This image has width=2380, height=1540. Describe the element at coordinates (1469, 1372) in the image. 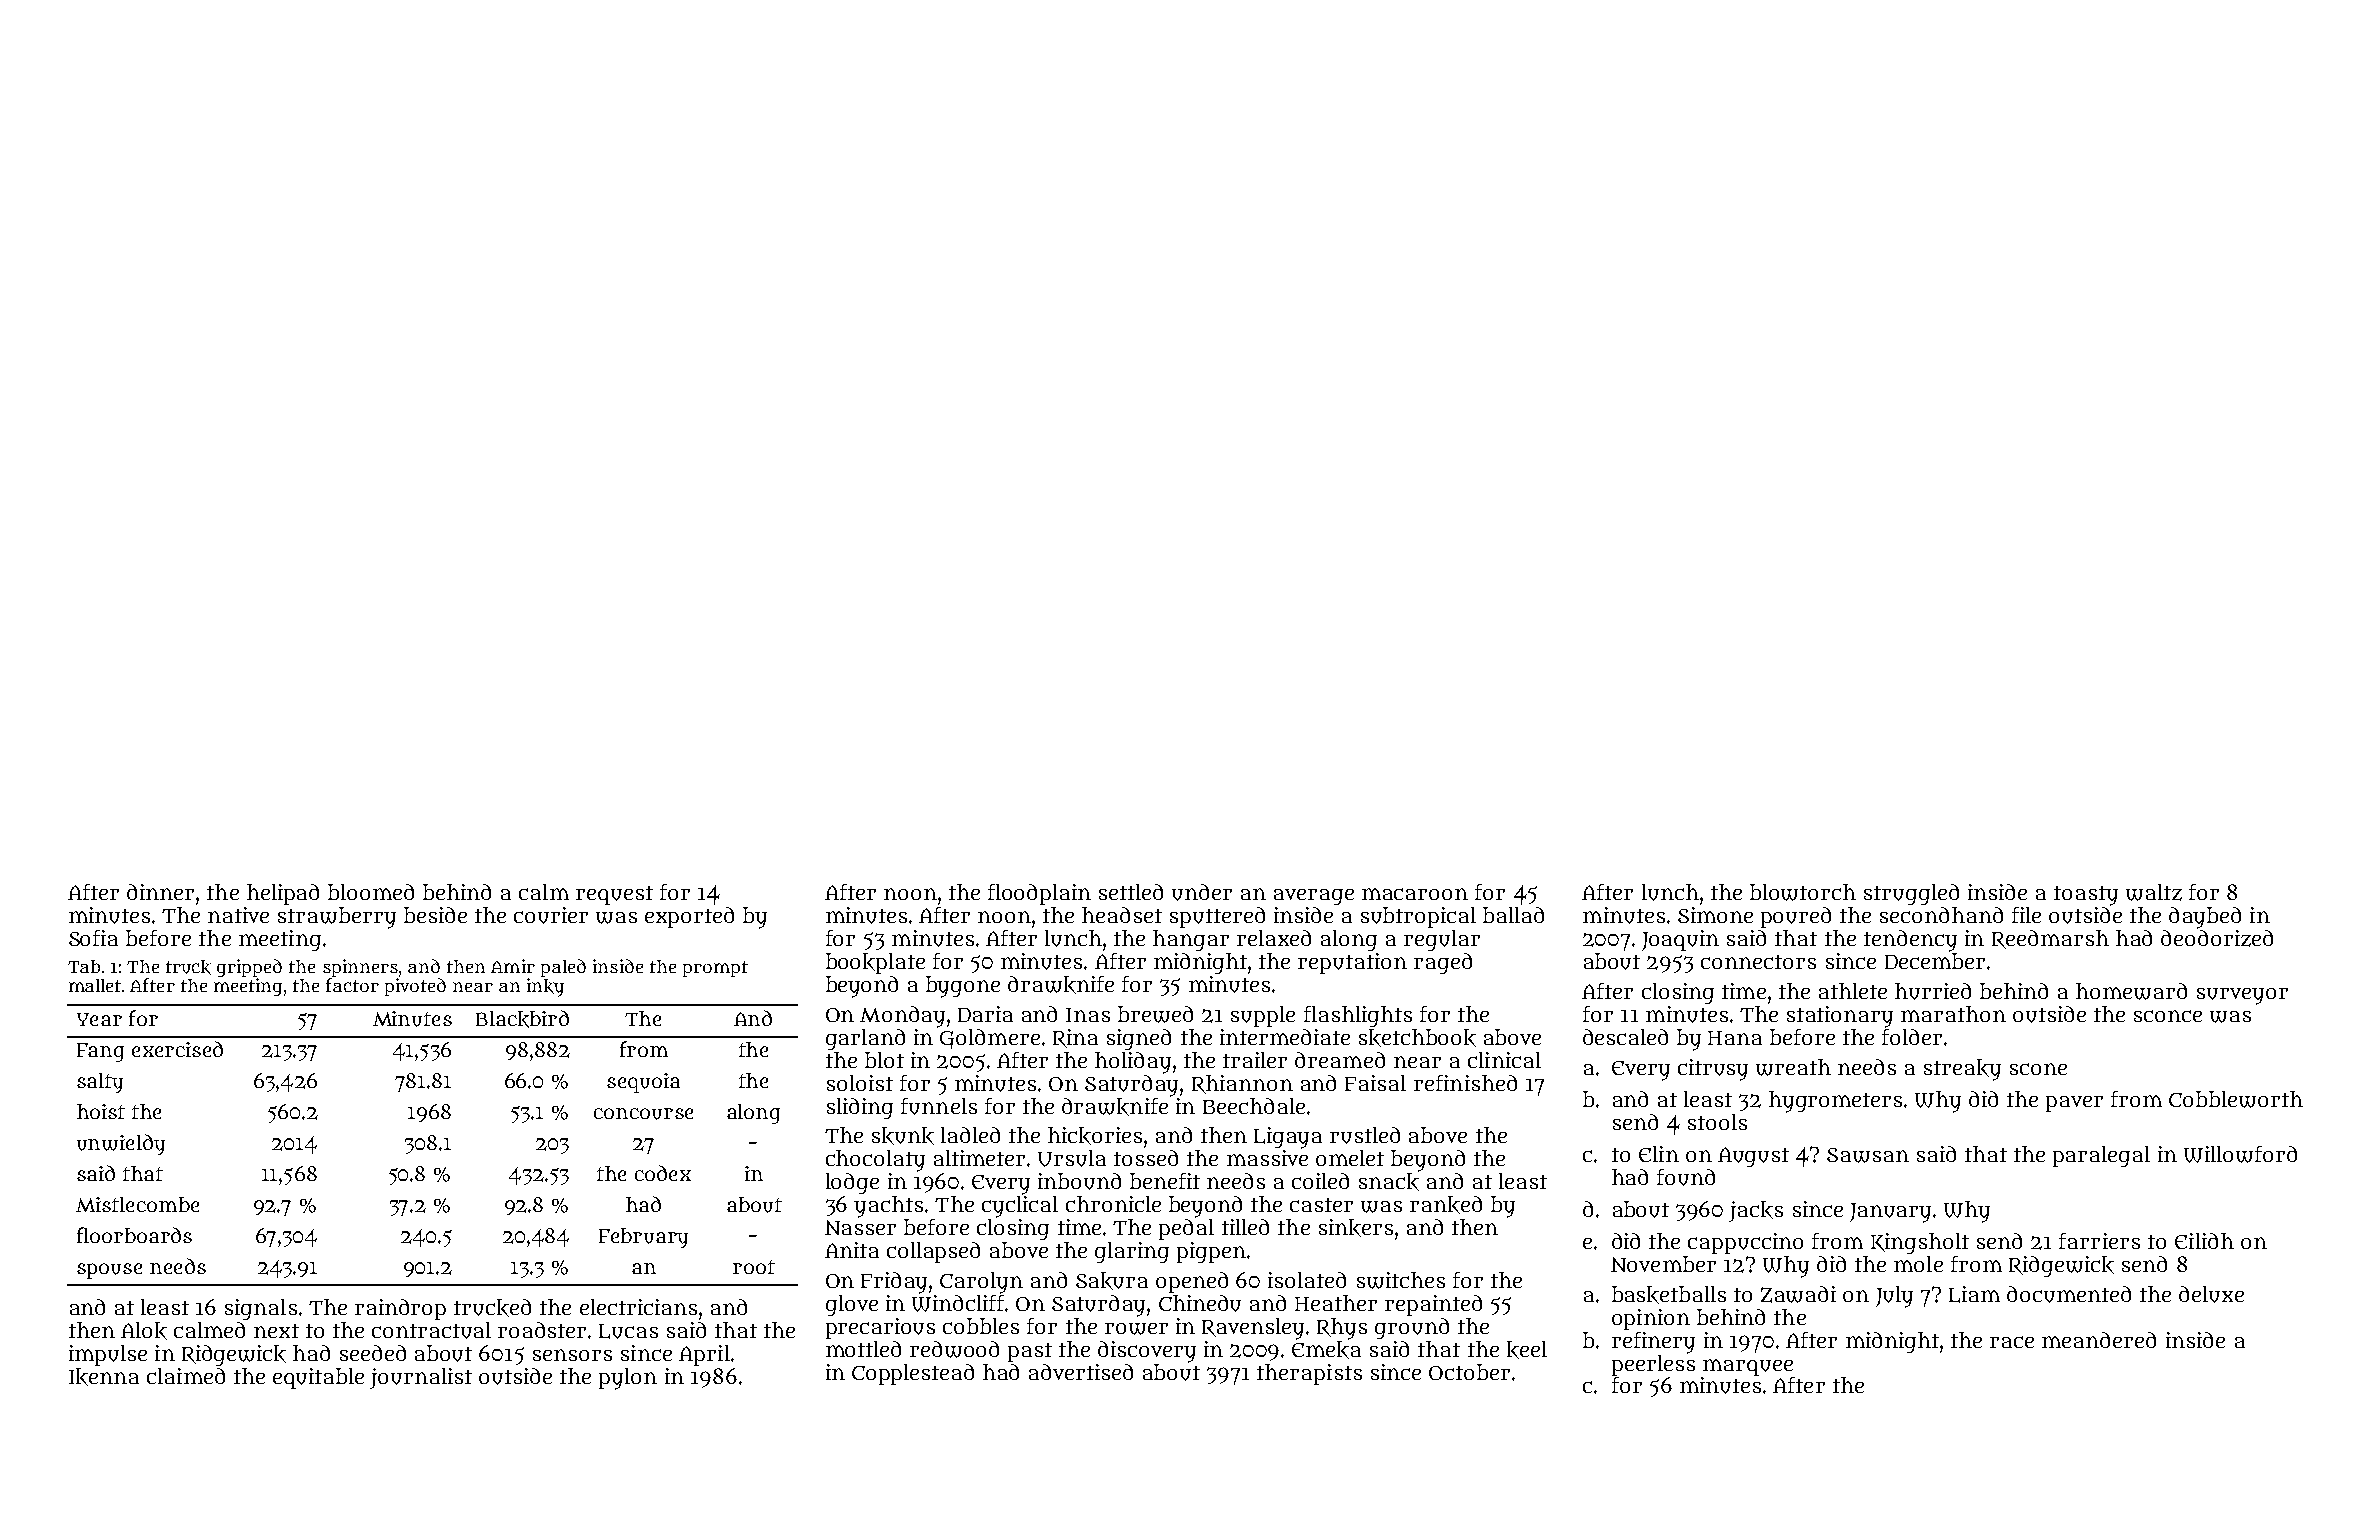

I see `October` at that location.
